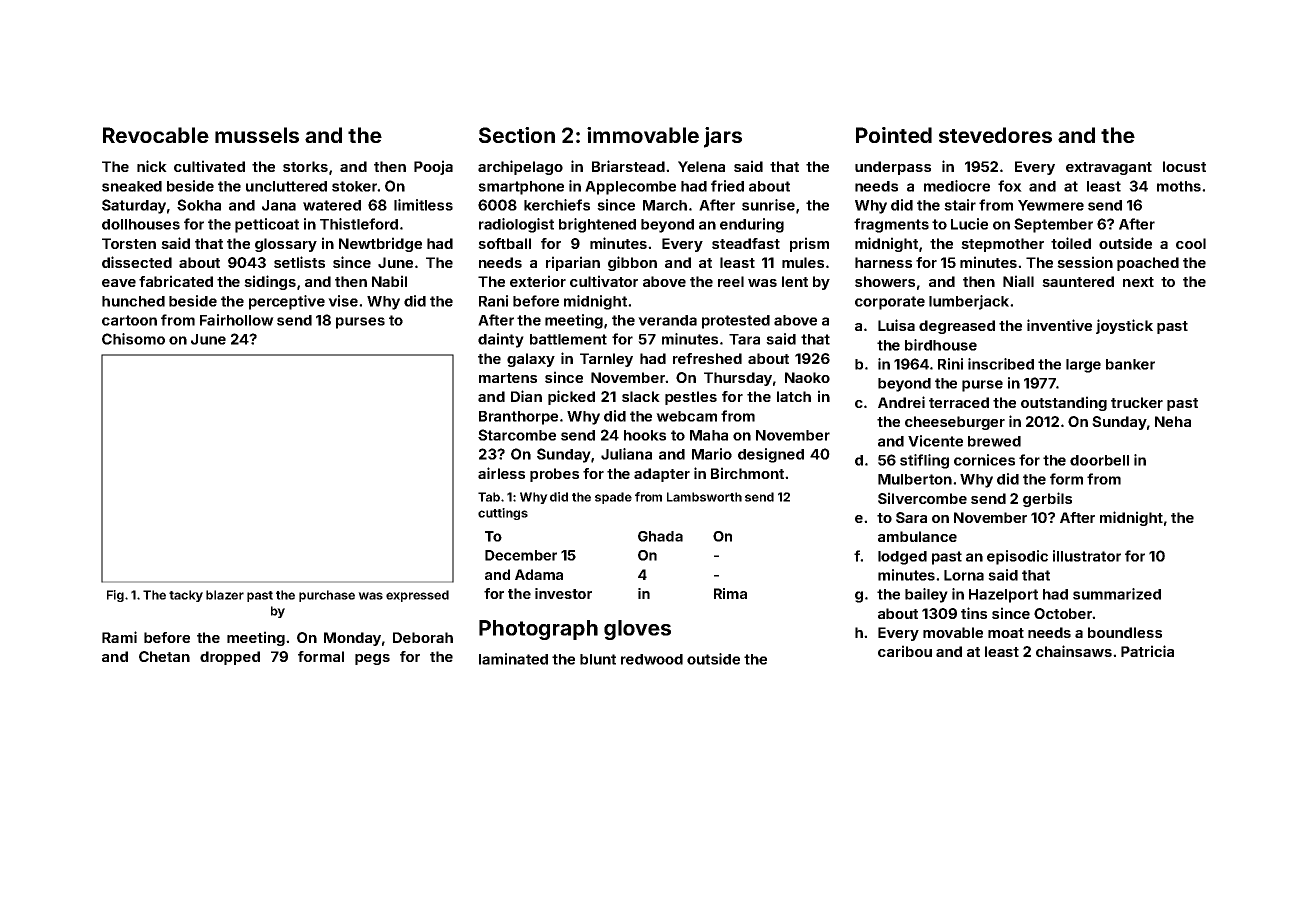 Image resolution: width=1308 pixels, height=924 pixels. What do you see at coordinates (164, 656) in the screenshot?
I see `Chetan` at bounding box center [164, 656].
